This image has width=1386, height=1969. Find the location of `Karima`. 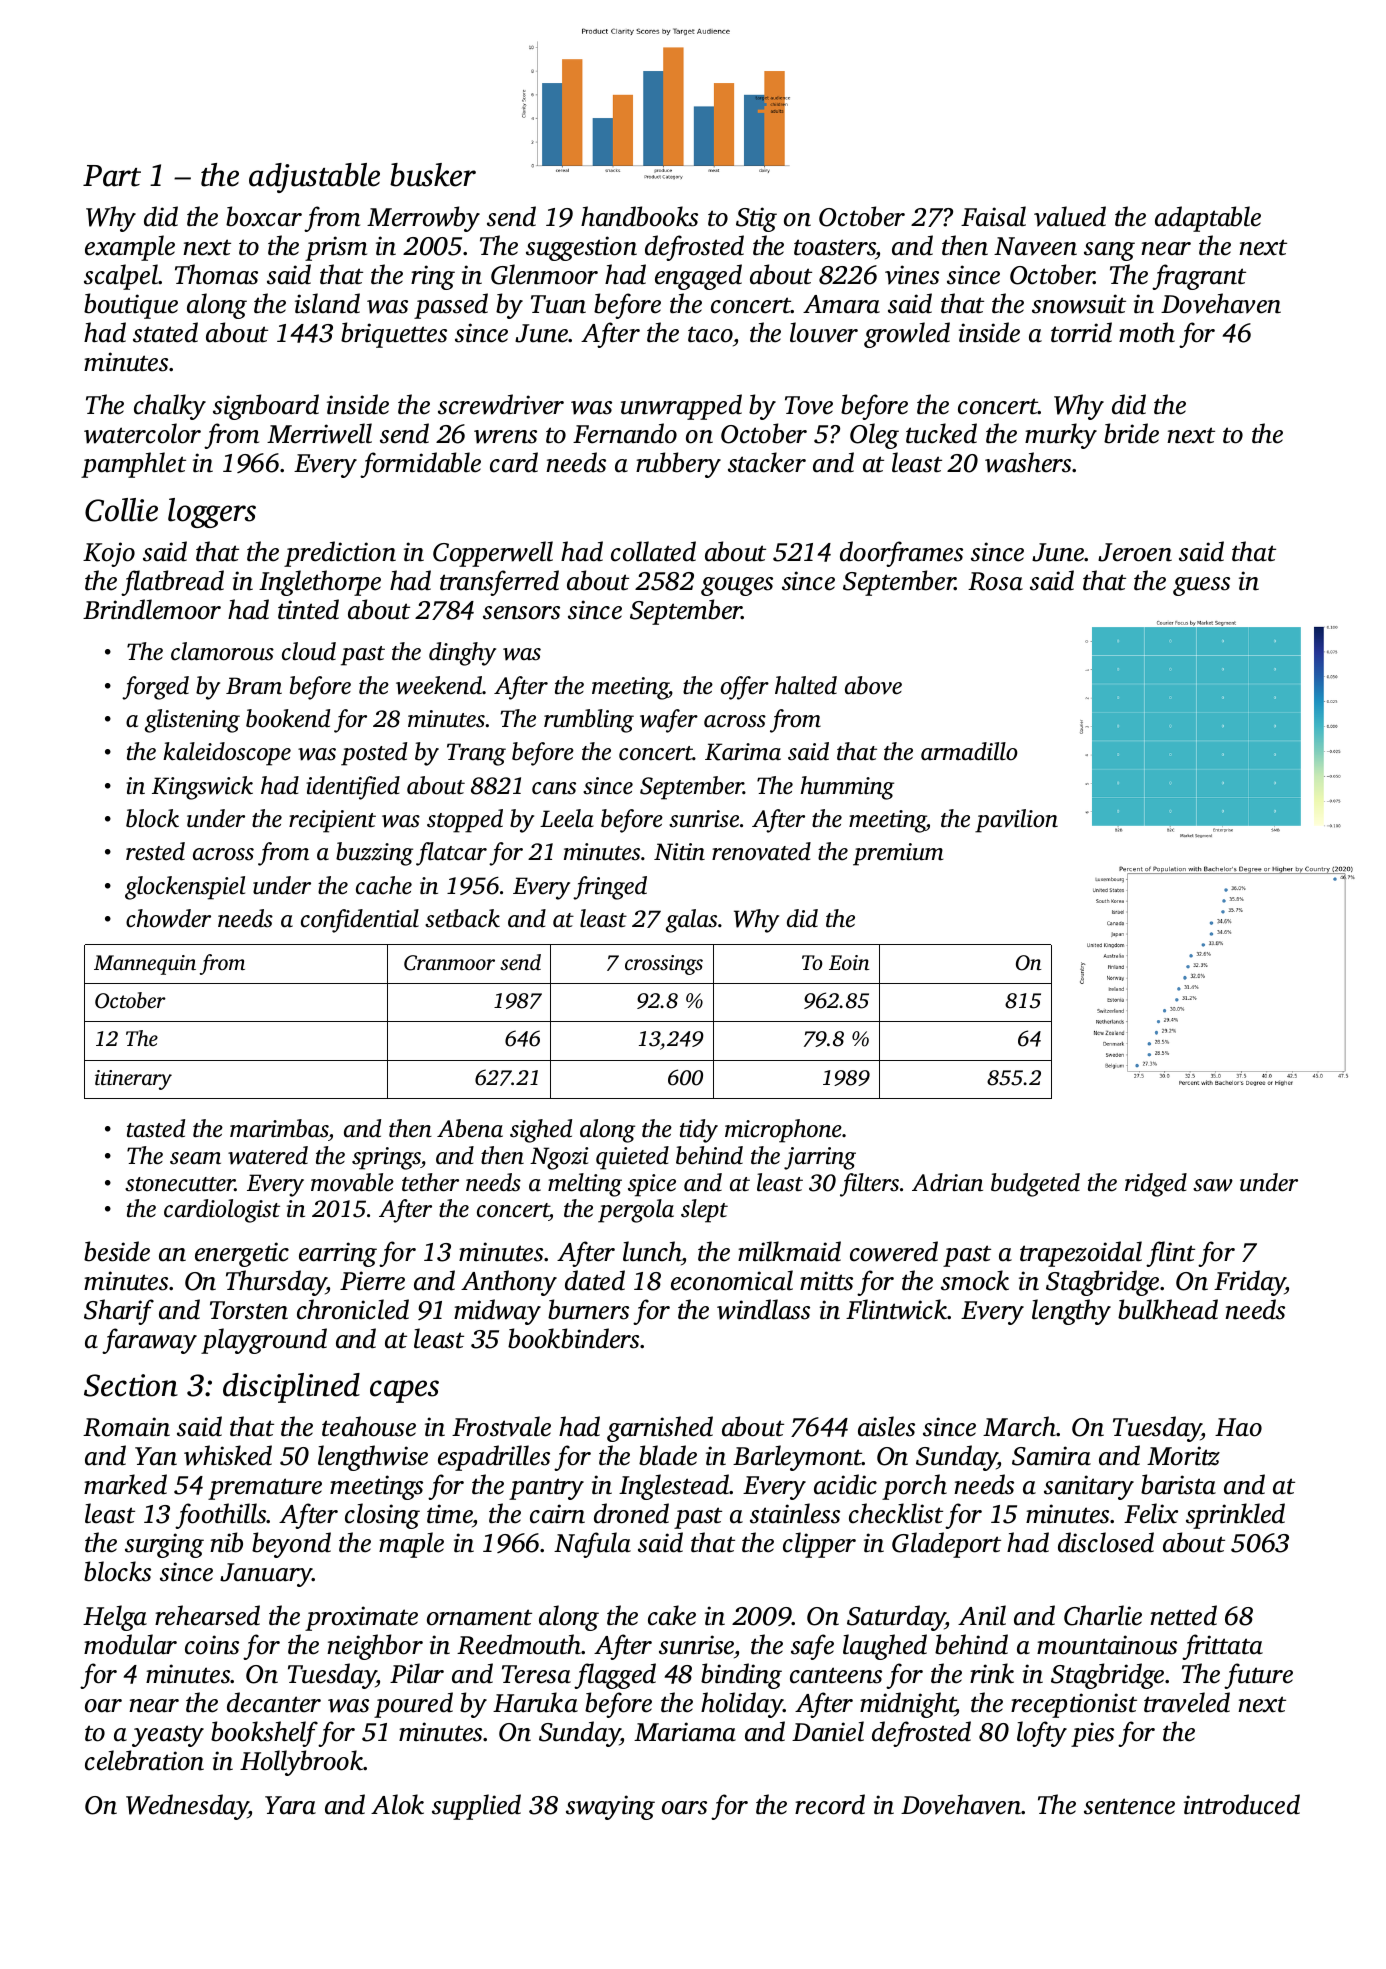

Karima is located at coordinates (743, 752).
